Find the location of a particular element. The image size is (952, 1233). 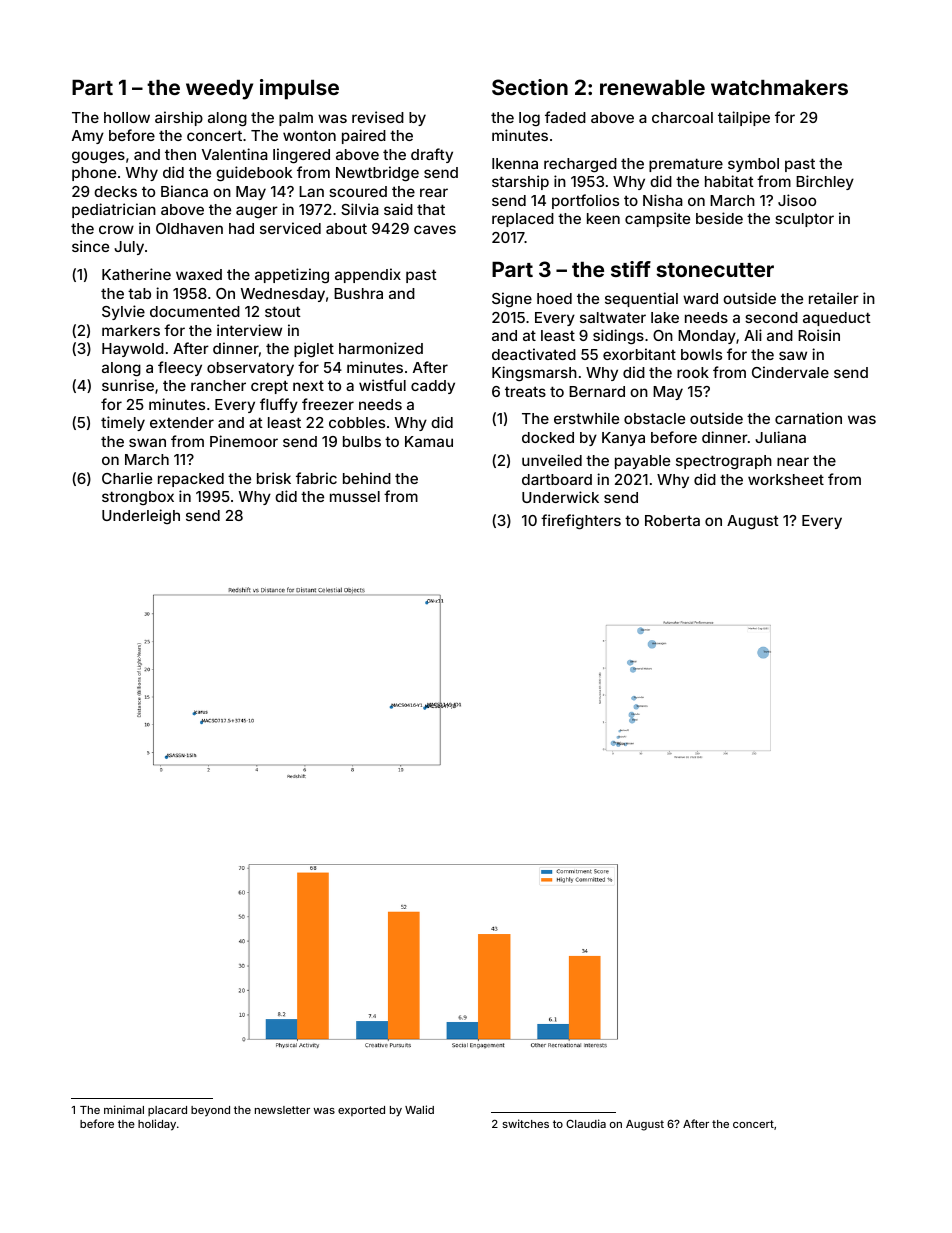

erstwhile is located at coordinates (586, 418).
